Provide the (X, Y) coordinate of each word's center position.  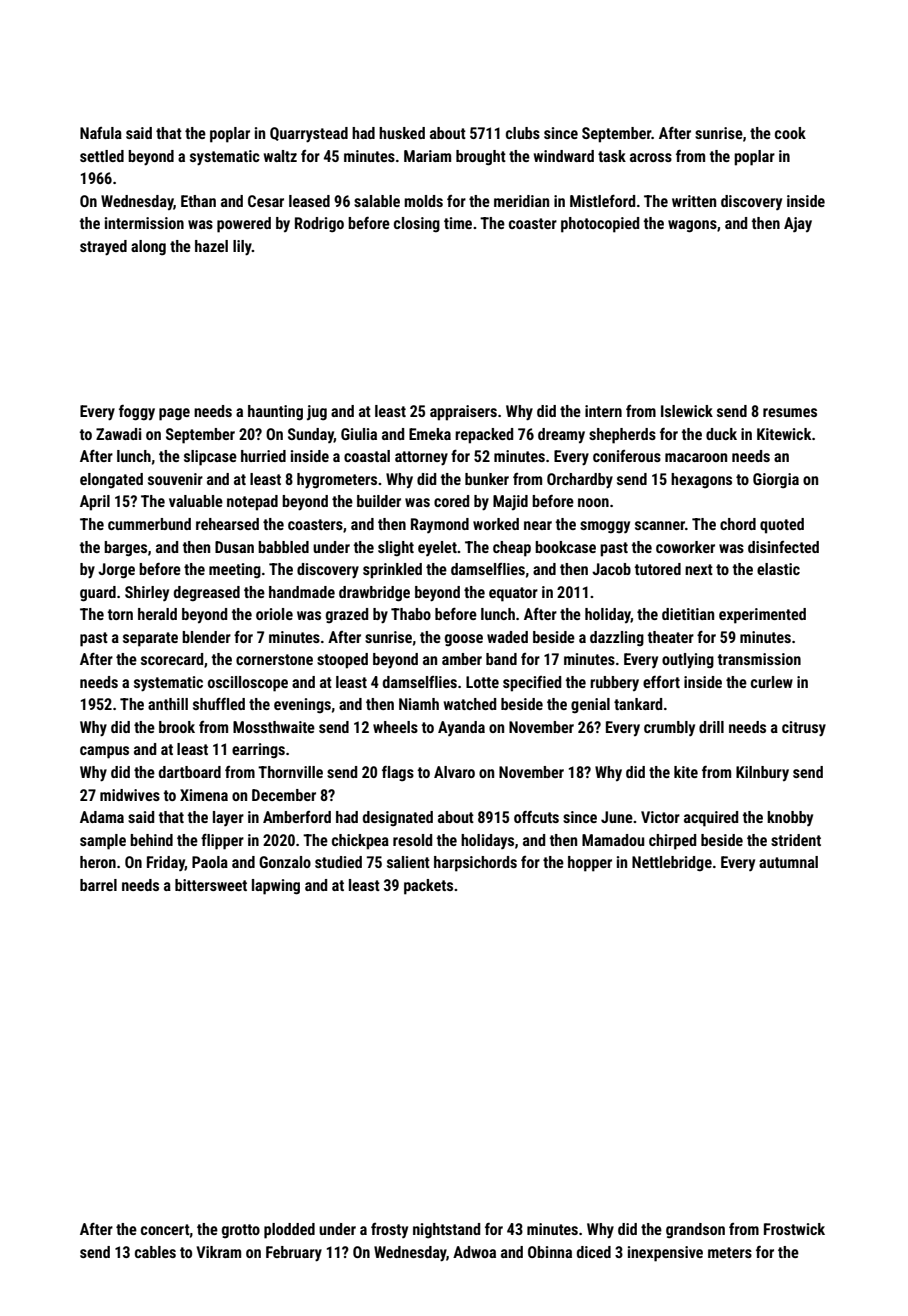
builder (379, 501)
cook (790, 133)
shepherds (622, 436)
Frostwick (794, 1229)
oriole (274, 614)
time (458, 223)
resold (412, 840)
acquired (711, 819)
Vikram (218, 1252)
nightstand (446, 1231)
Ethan (198, 201)
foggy (137, 413)
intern (603, 411)
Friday (166, 863)
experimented (762, 616)
